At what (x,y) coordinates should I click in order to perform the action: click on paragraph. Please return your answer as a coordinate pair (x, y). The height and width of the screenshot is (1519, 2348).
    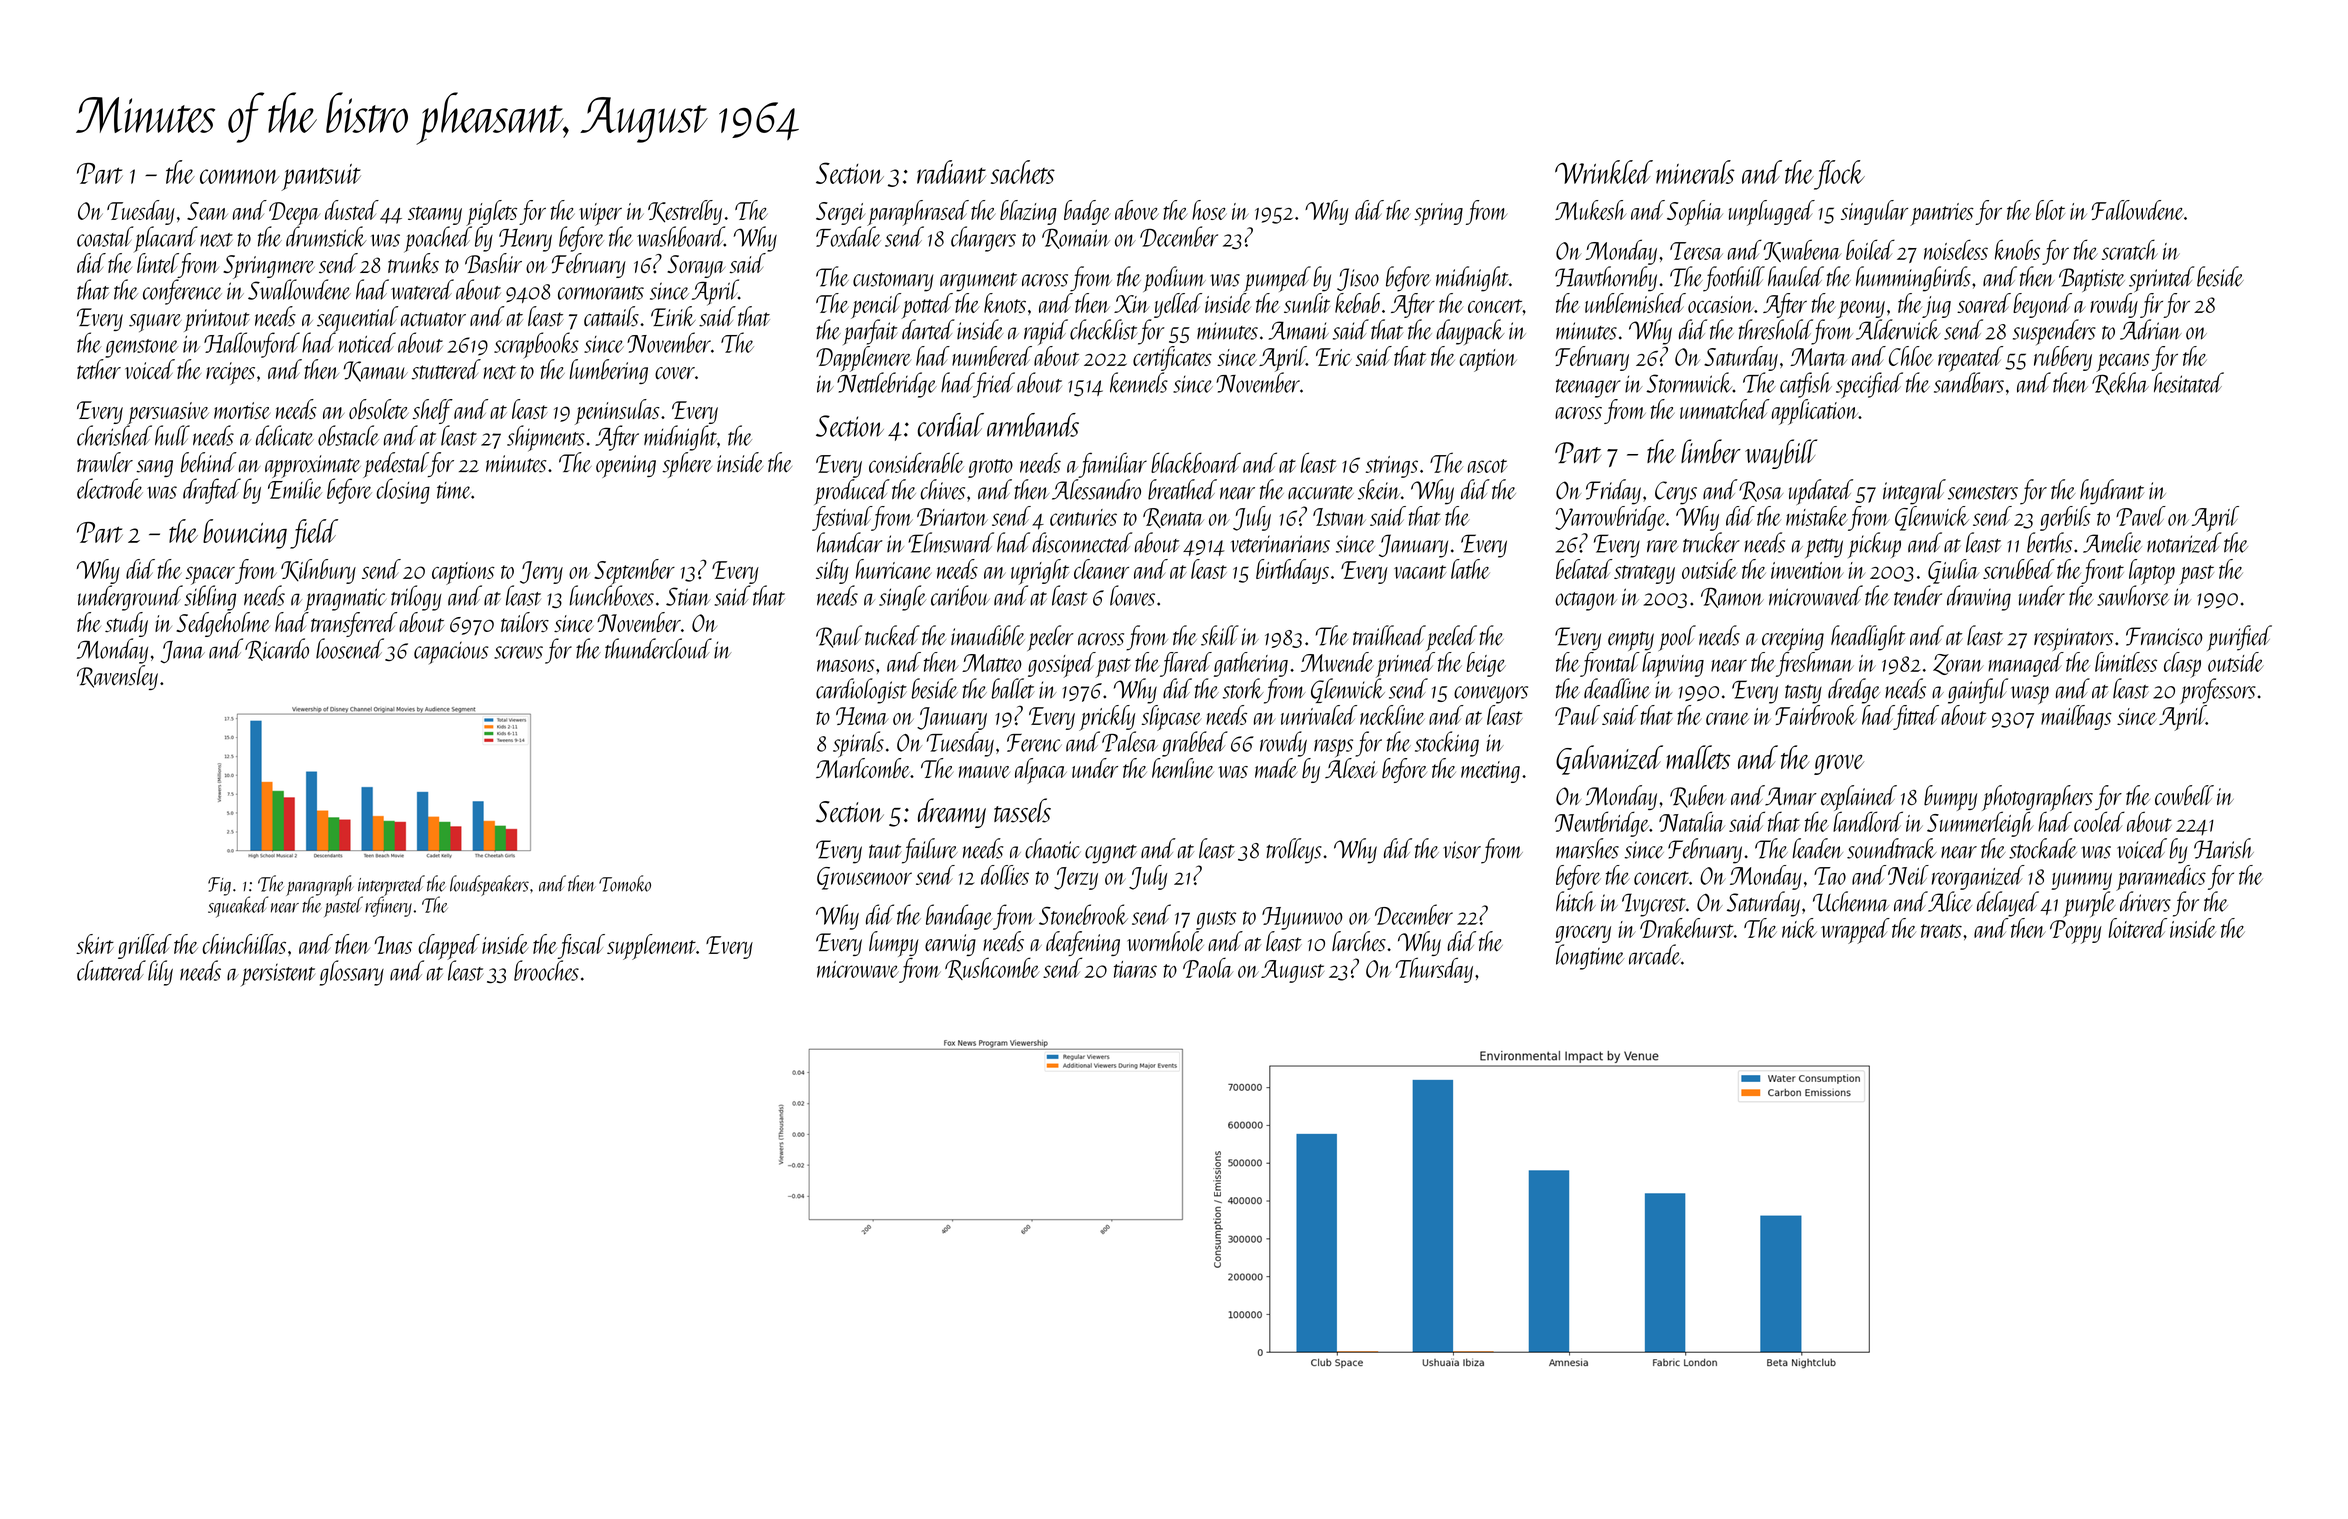
    Looking at the image, I should click on (319, 885).
